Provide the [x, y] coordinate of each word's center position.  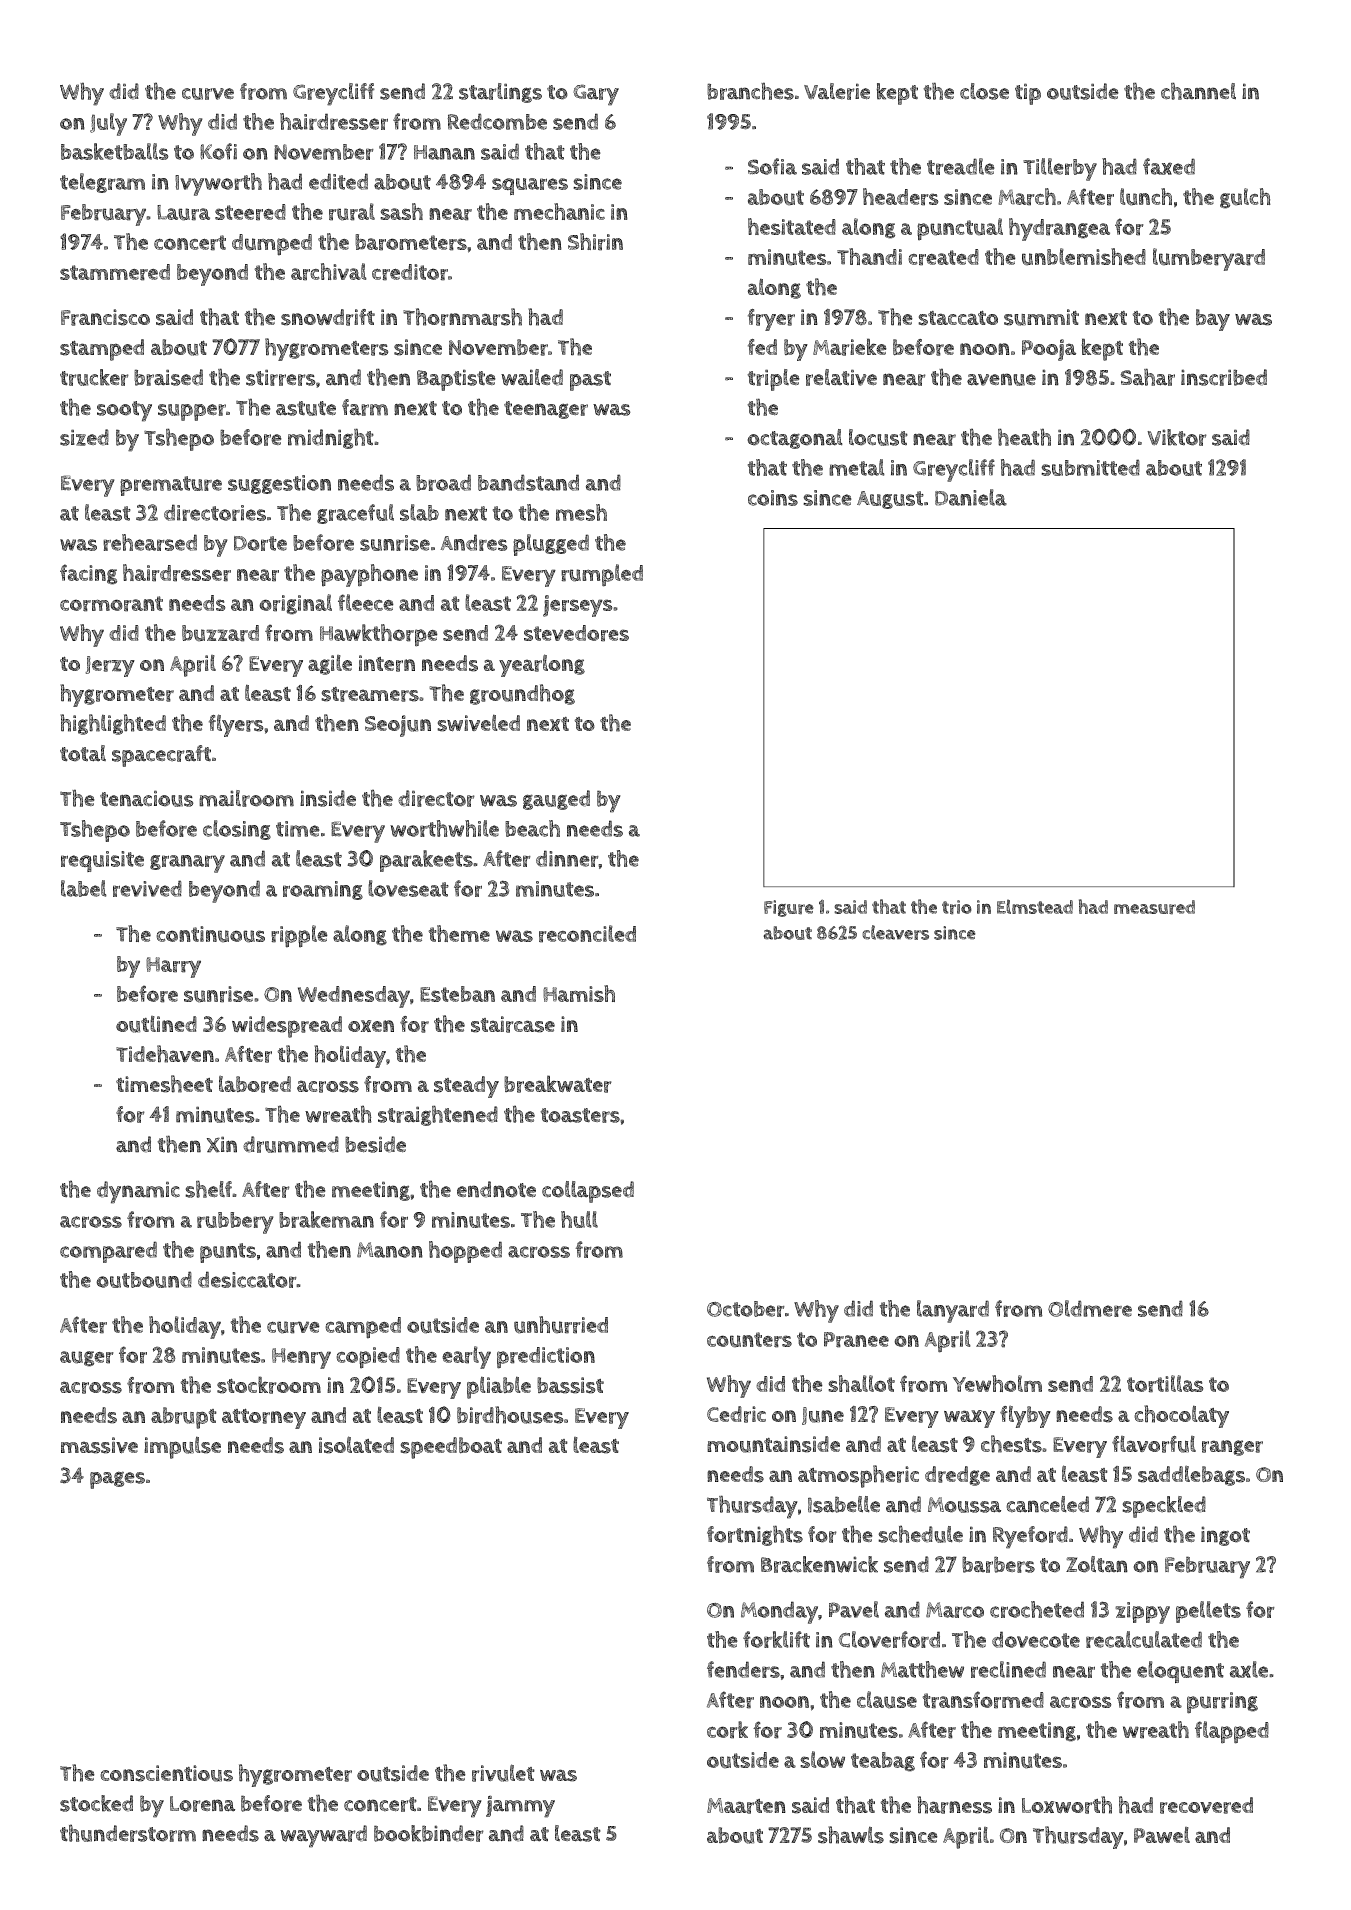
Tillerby [1060, 169]
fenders [743, 1669]
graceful [355, 514]
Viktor [1177, 437]
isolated [356, 1445]
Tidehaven [165, 1054]
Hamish [579, 993]
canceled [1047, 1504]
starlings [500, 93]
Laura [183, 213]
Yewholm [997, 1383]
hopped [465, 1252]
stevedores [576, 633]
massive [99, 1445]
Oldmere [1090, 1308]
